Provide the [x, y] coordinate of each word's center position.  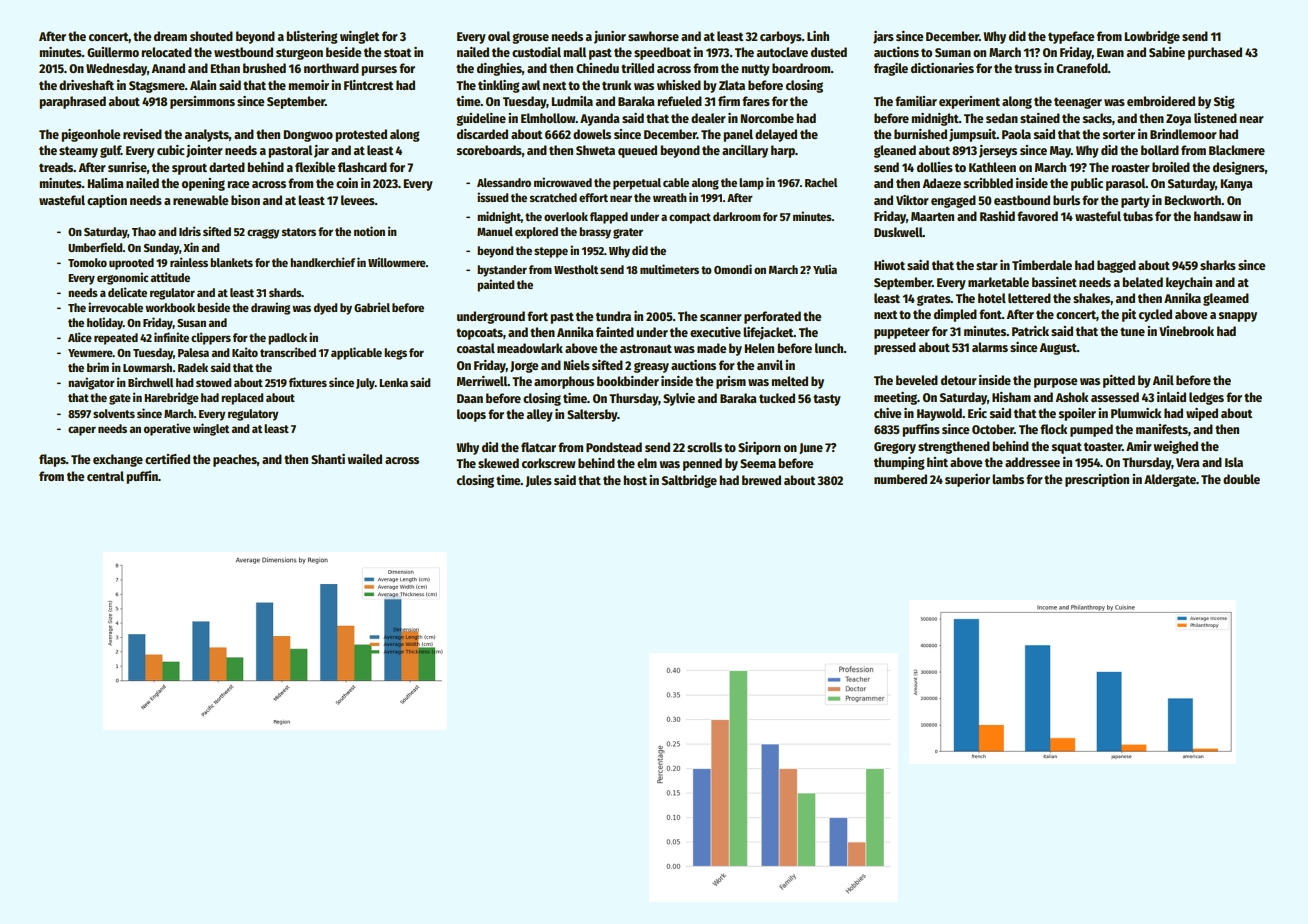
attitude [170, 277]
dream [170, 36]
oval [499, 36]
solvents [114, 413]
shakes [1092, 299]
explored [536, 233]
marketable [998, 282]
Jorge [524, 367]
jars [883, 37]
